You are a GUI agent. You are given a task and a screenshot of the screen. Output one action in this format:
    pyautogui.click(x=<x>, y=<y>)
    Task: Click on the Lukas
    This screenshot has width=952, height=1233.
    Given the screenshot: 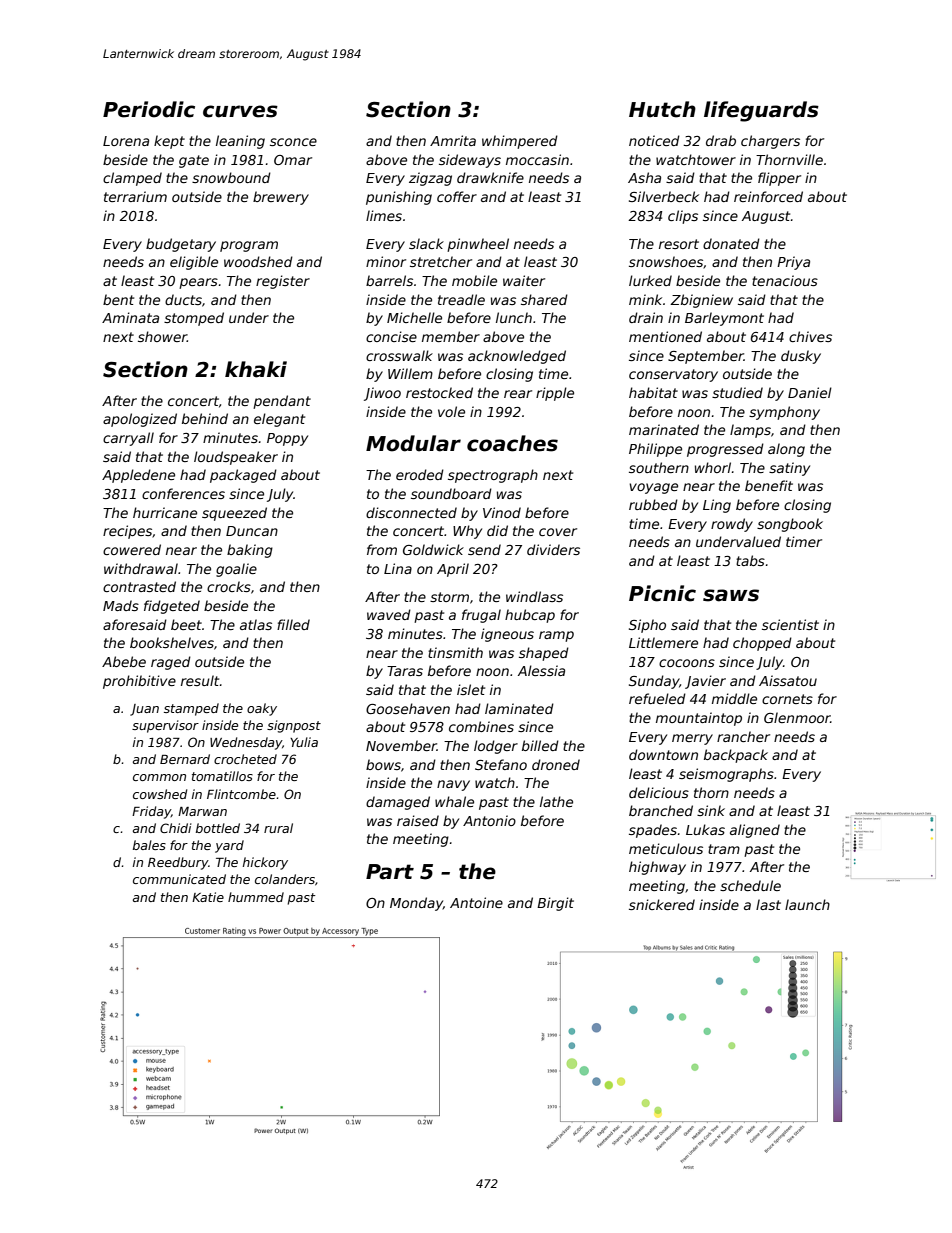 What is the action you would take?
    pyautogui.click(x=705, y=829)
